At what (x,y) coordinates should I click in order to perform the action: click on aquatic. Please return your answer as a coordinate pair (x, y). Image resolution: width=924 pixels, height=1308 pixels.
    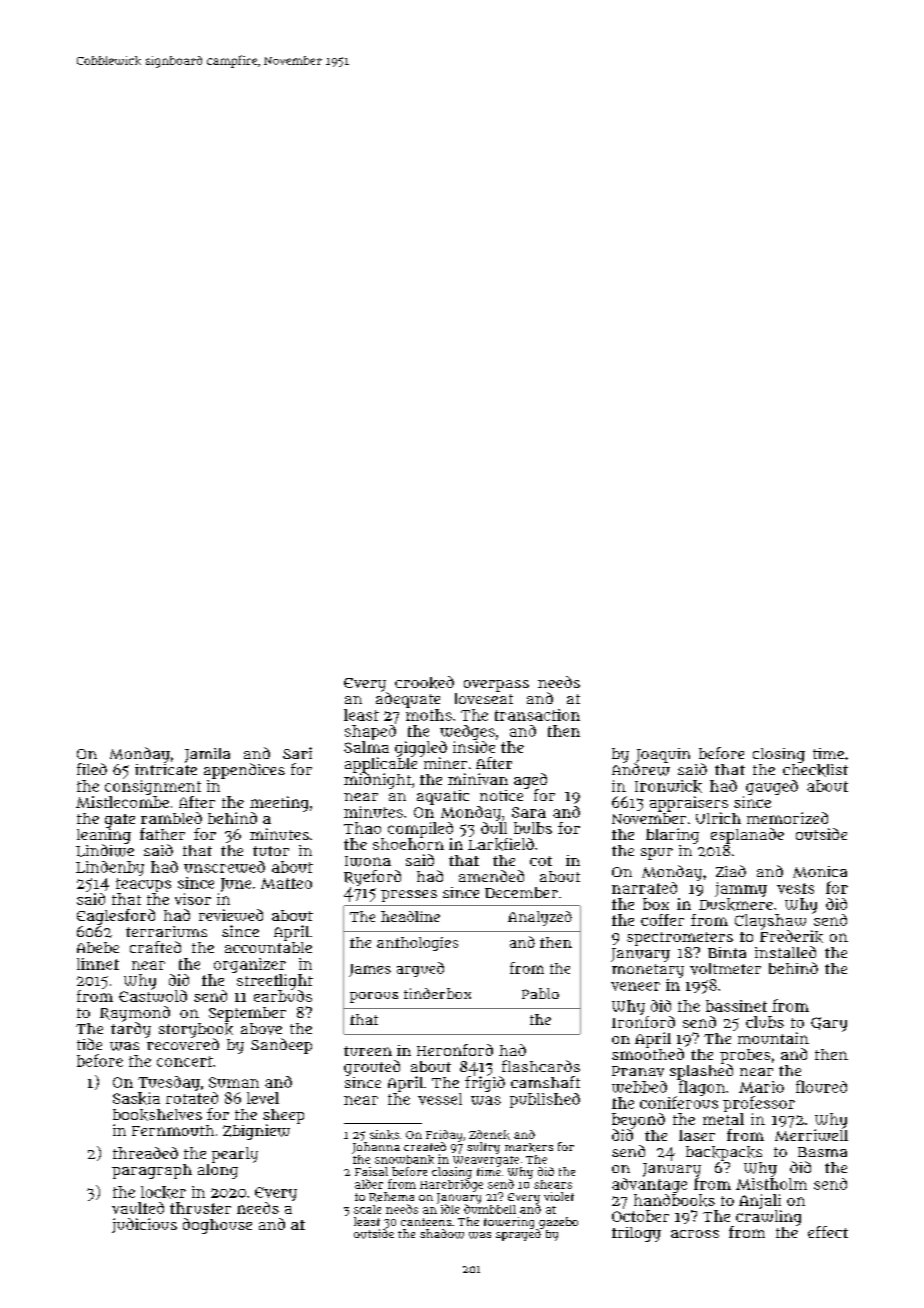
    Looking at the image, I should click on (443, 797).
